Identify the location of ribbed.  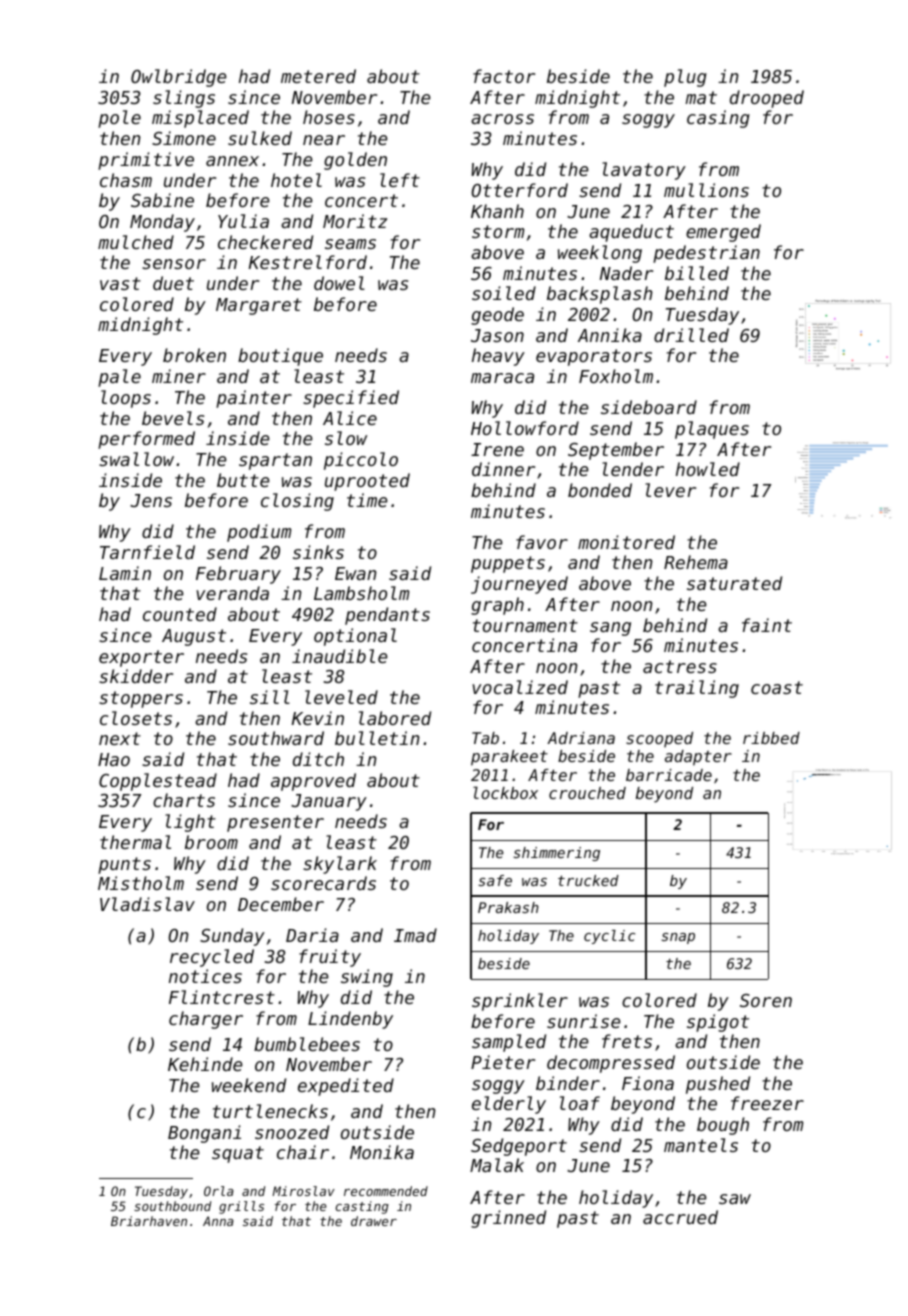
(771, 738).
